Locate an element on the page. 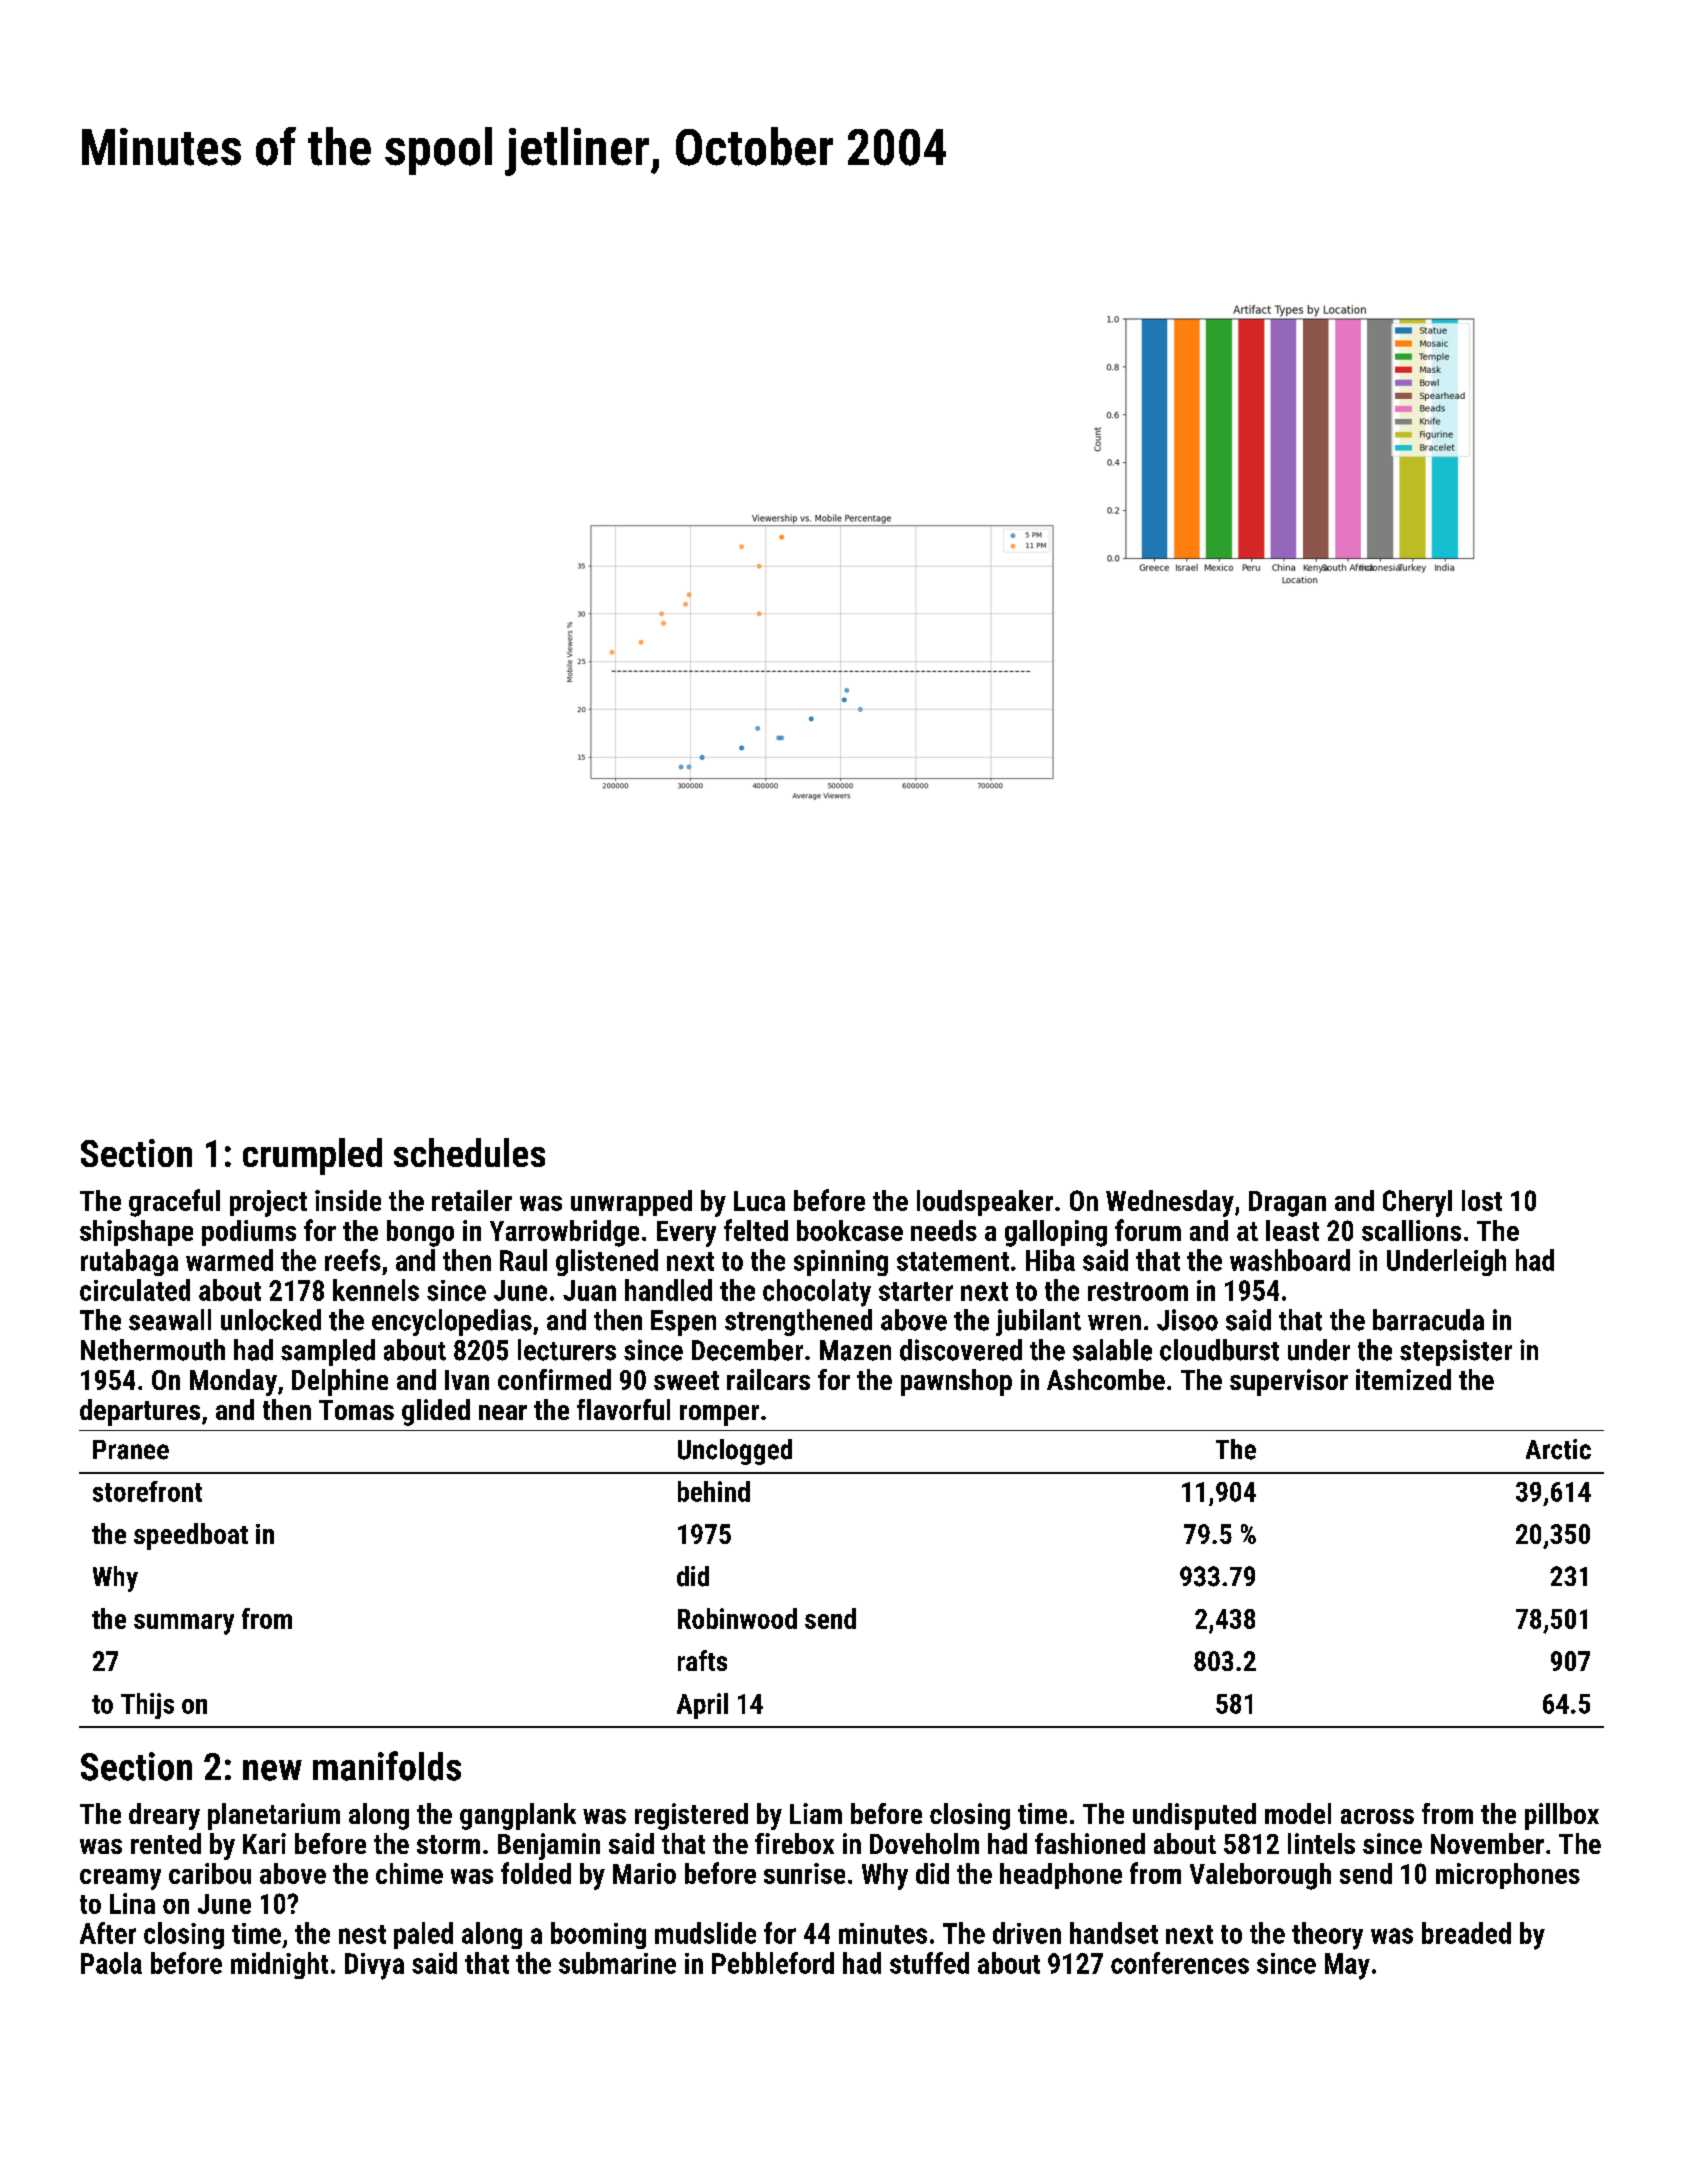  Nethermouth is located at coordinates (153, 1350).
